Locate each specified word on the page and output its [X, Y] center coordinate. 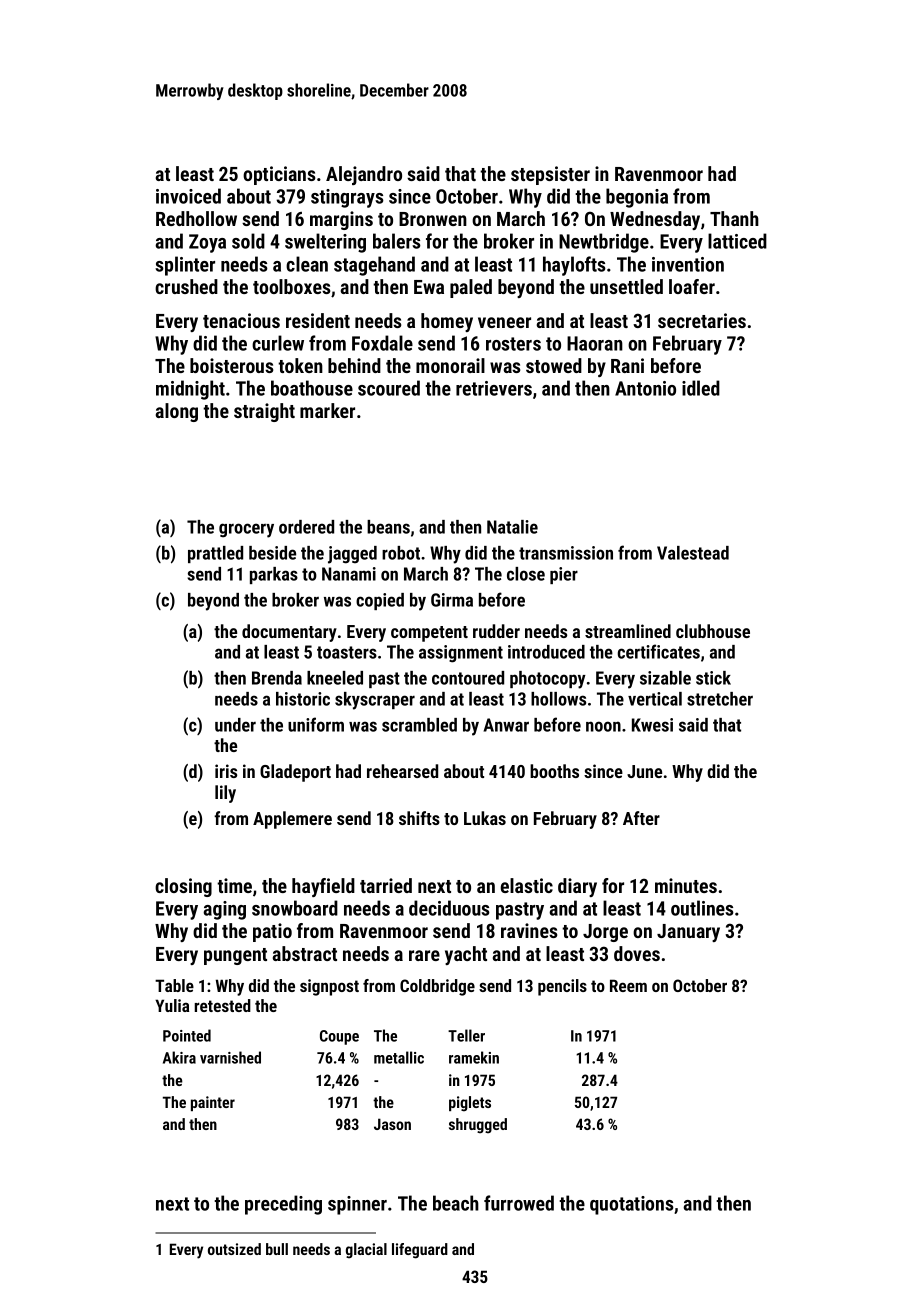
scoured [389, 388]
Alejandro [364, 175]
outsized [234, 1249]
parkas [274, 575]
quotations [632, 1205]
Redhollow [196, 218]
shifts [419, 818]
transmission [566, 553]
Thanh [734, 218]
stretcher [720, 699]
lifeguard [420, 1251]
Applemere [292, 820]
